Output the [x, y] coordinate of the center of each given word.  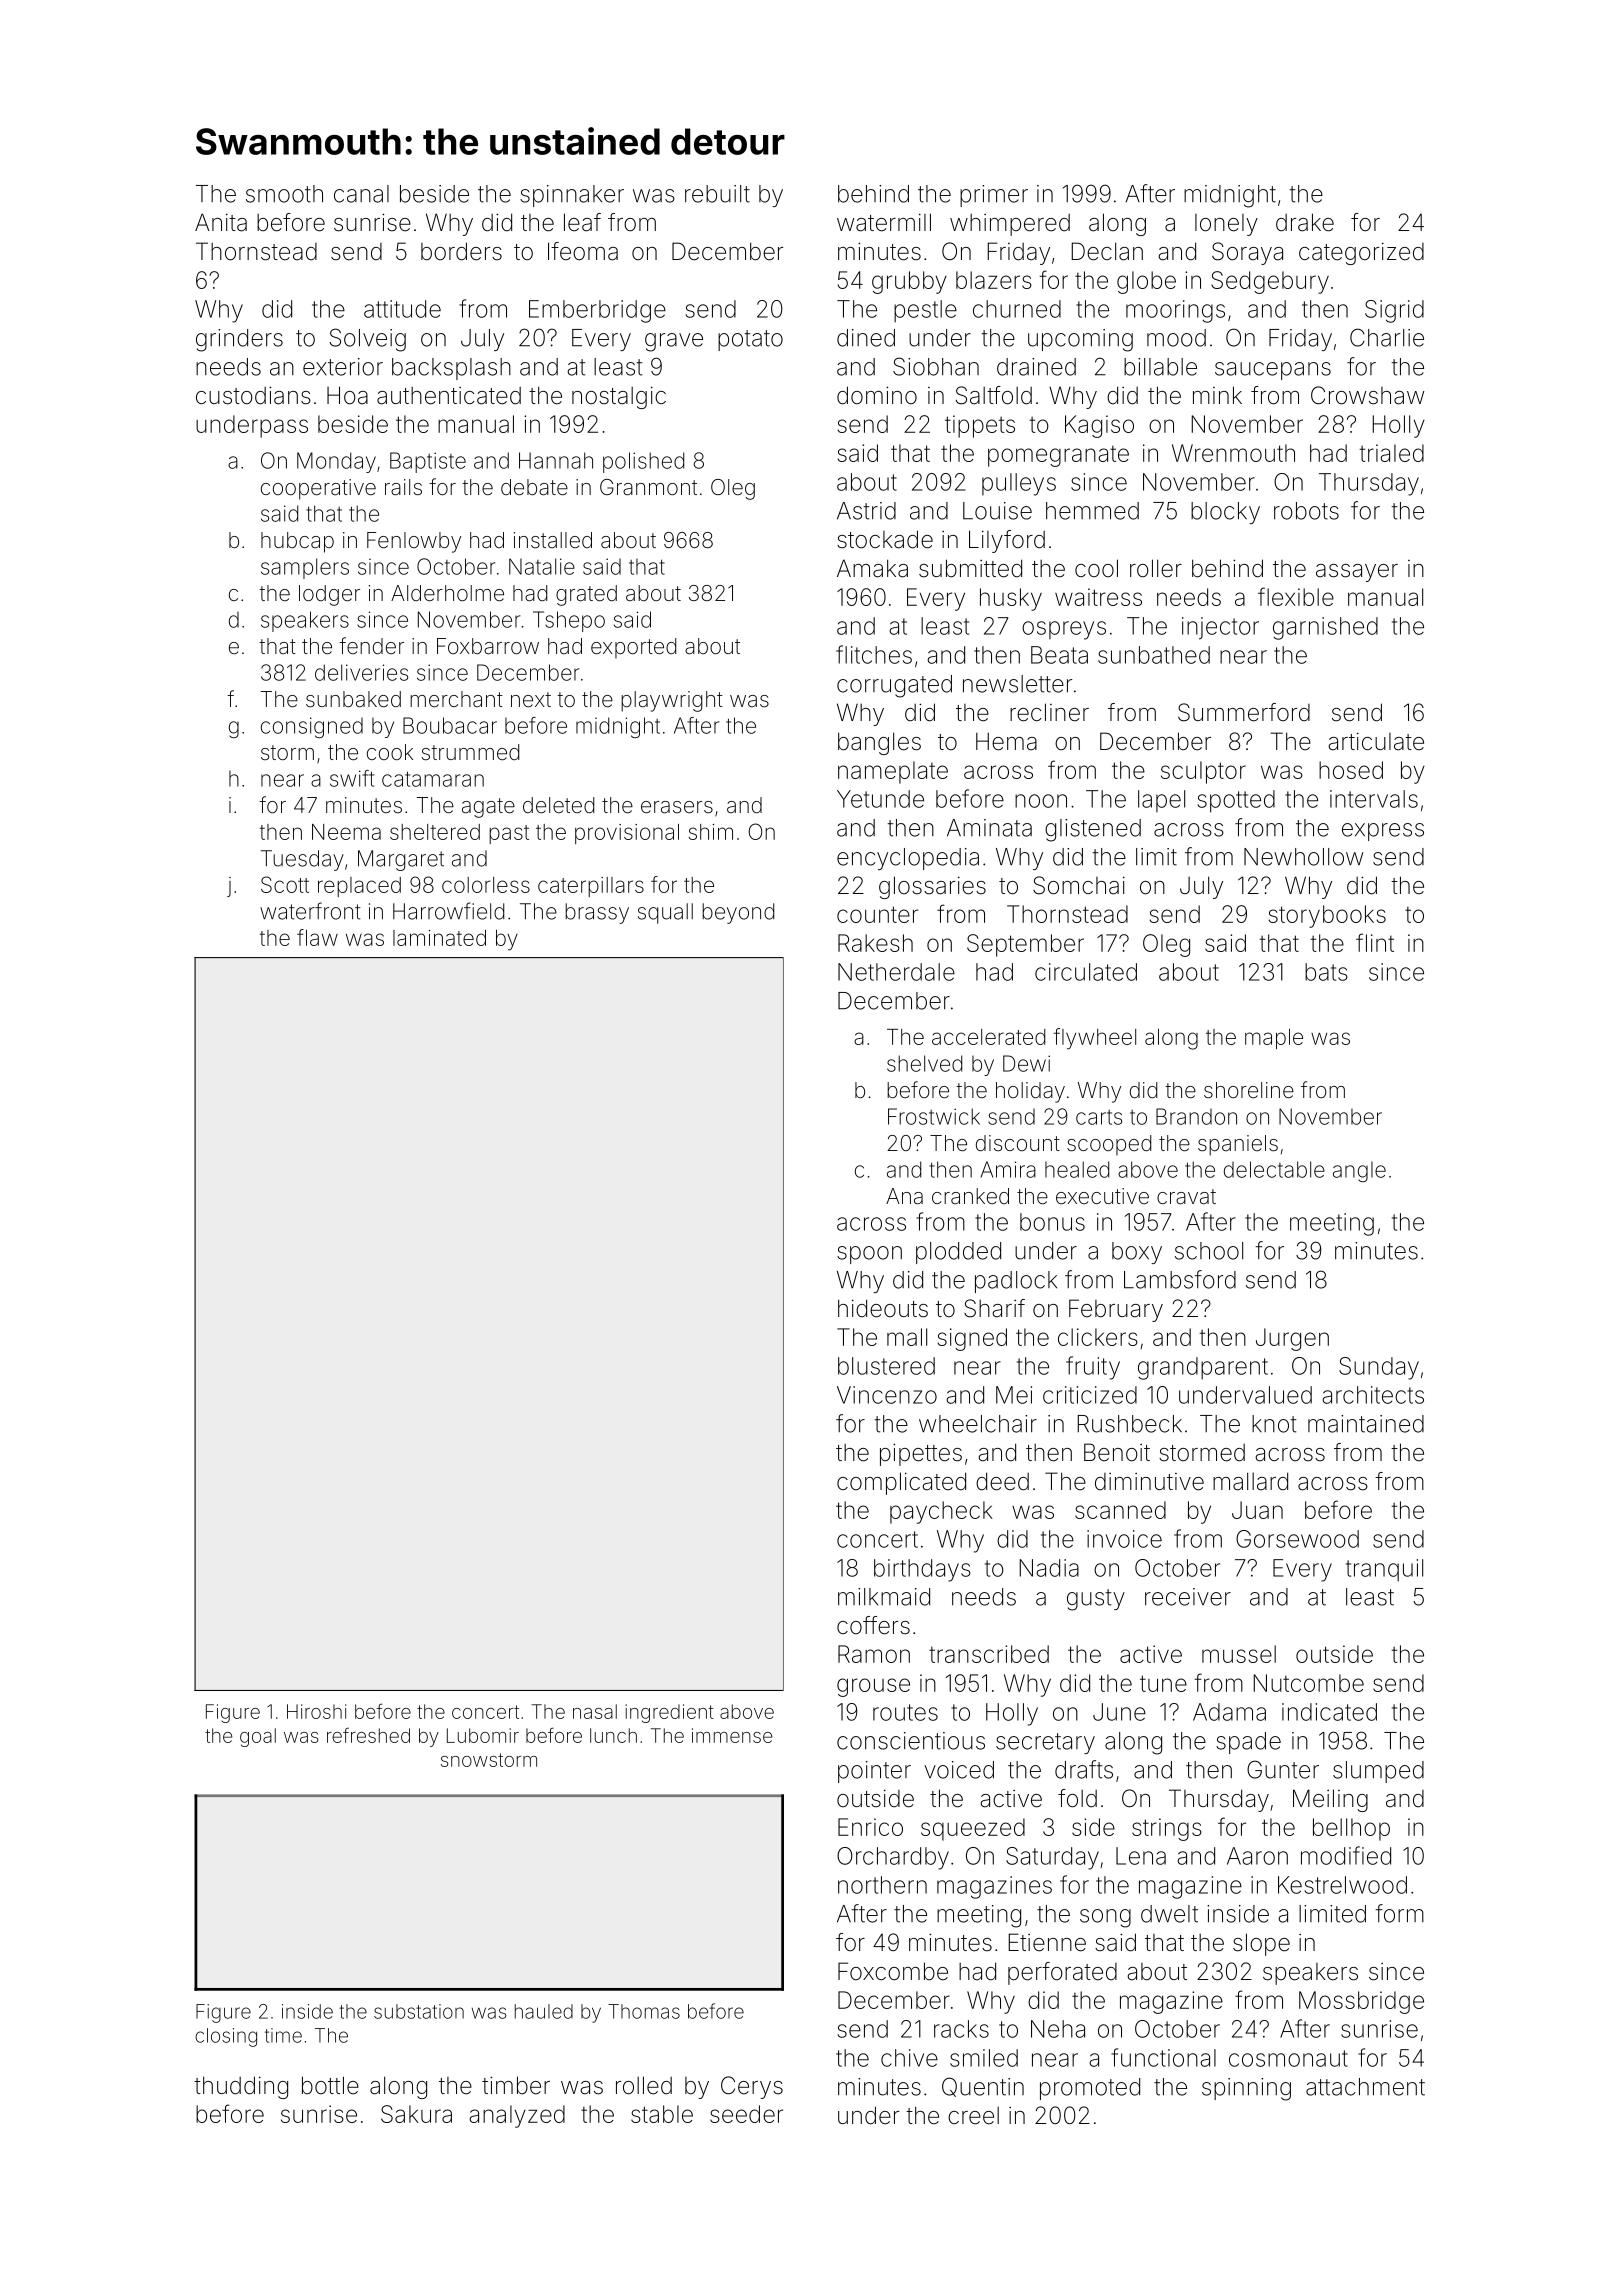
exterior [343, 367]
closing [226, 2037]
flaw [317, 937]
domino [877, 395]
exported [633, 648]
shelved [924, 1063]
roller [1156, 568]
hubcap [297, 542]
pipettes [921, 1454]
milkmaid [884, 1597]
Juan [1257, 1510]
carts [1099, 1117]
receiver [1188, 1597]
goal [258, 1737]
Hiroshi [316, 1711]
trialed [1392, 453]
